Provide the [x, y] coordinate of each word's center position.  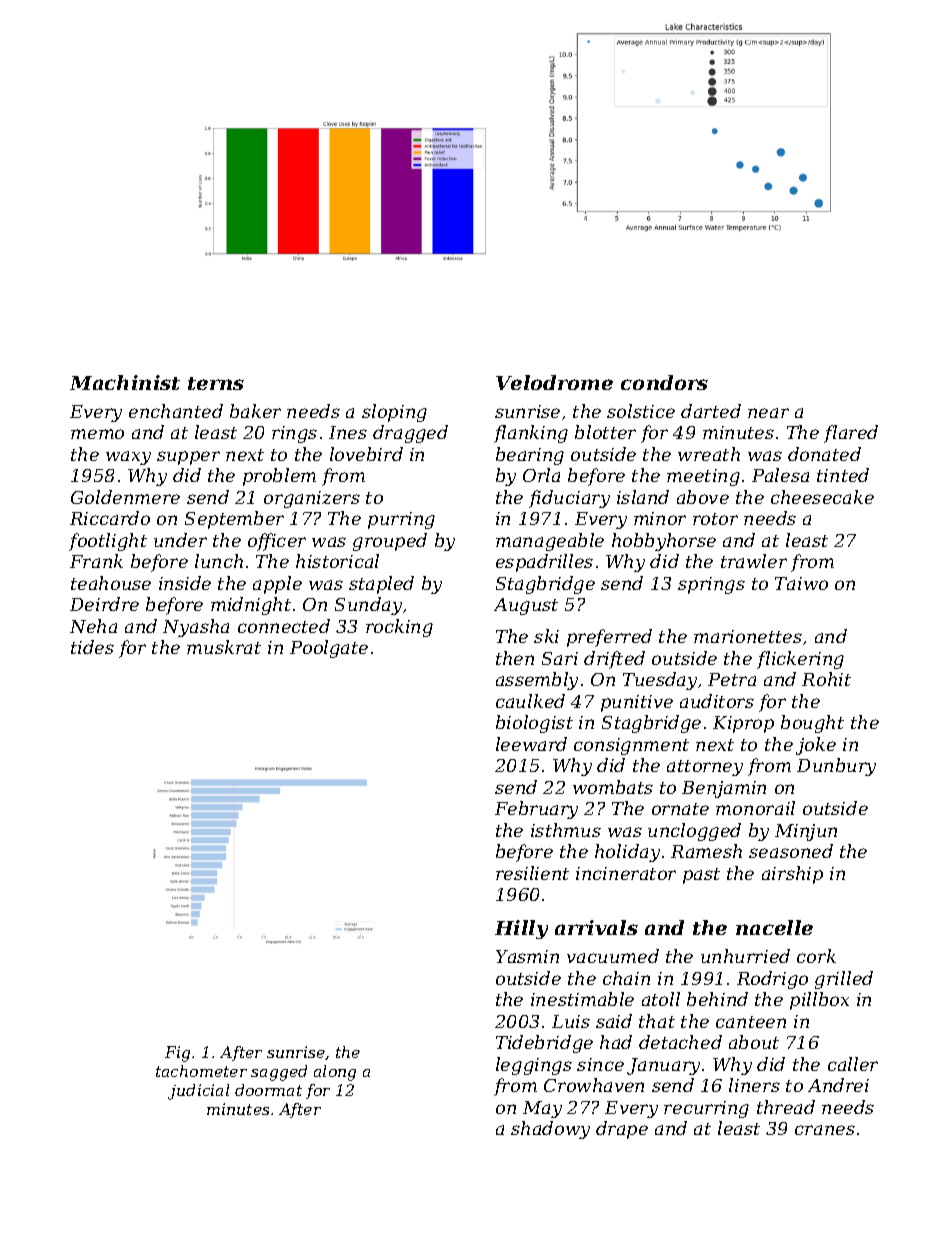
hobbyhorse [664, 542]
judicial [198, 1092]
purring [401, 520]
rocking [399, 628]
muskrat [224, 647]
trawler [754, 561]
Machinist [125, 382]
